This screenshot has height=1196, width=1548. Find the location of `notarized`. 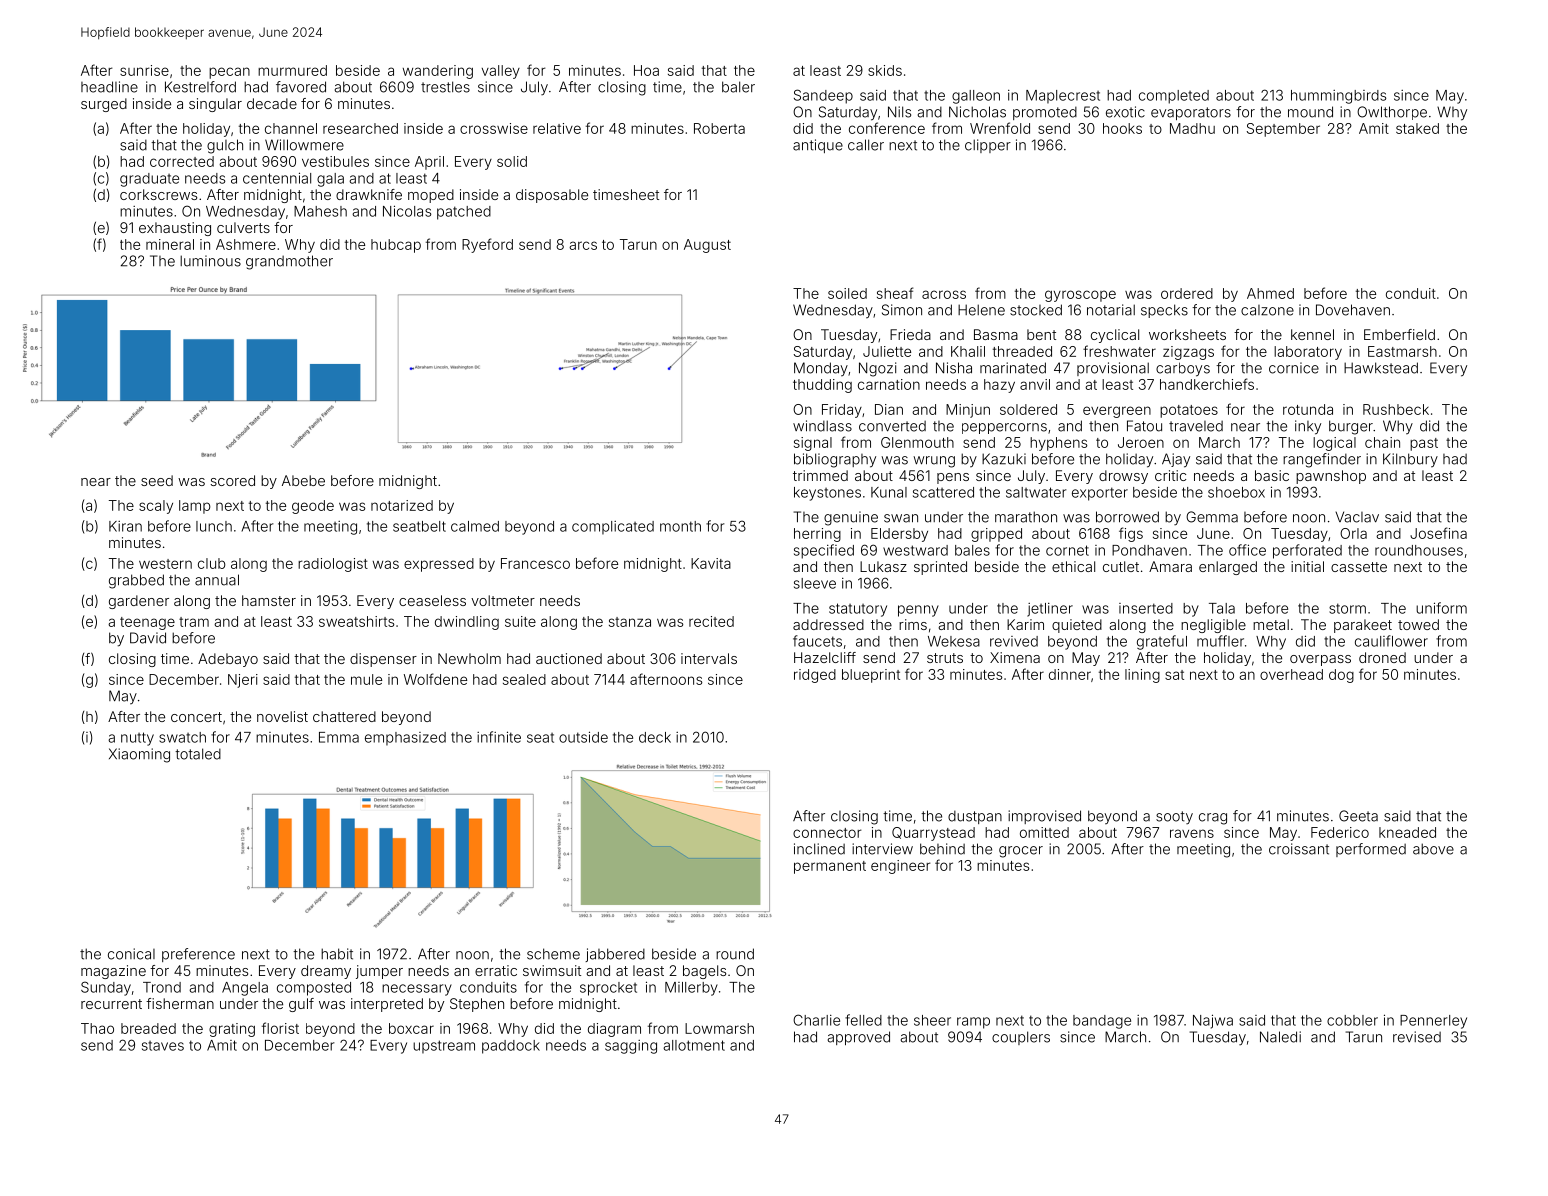

notarized is located at coordinates (402, 505).
